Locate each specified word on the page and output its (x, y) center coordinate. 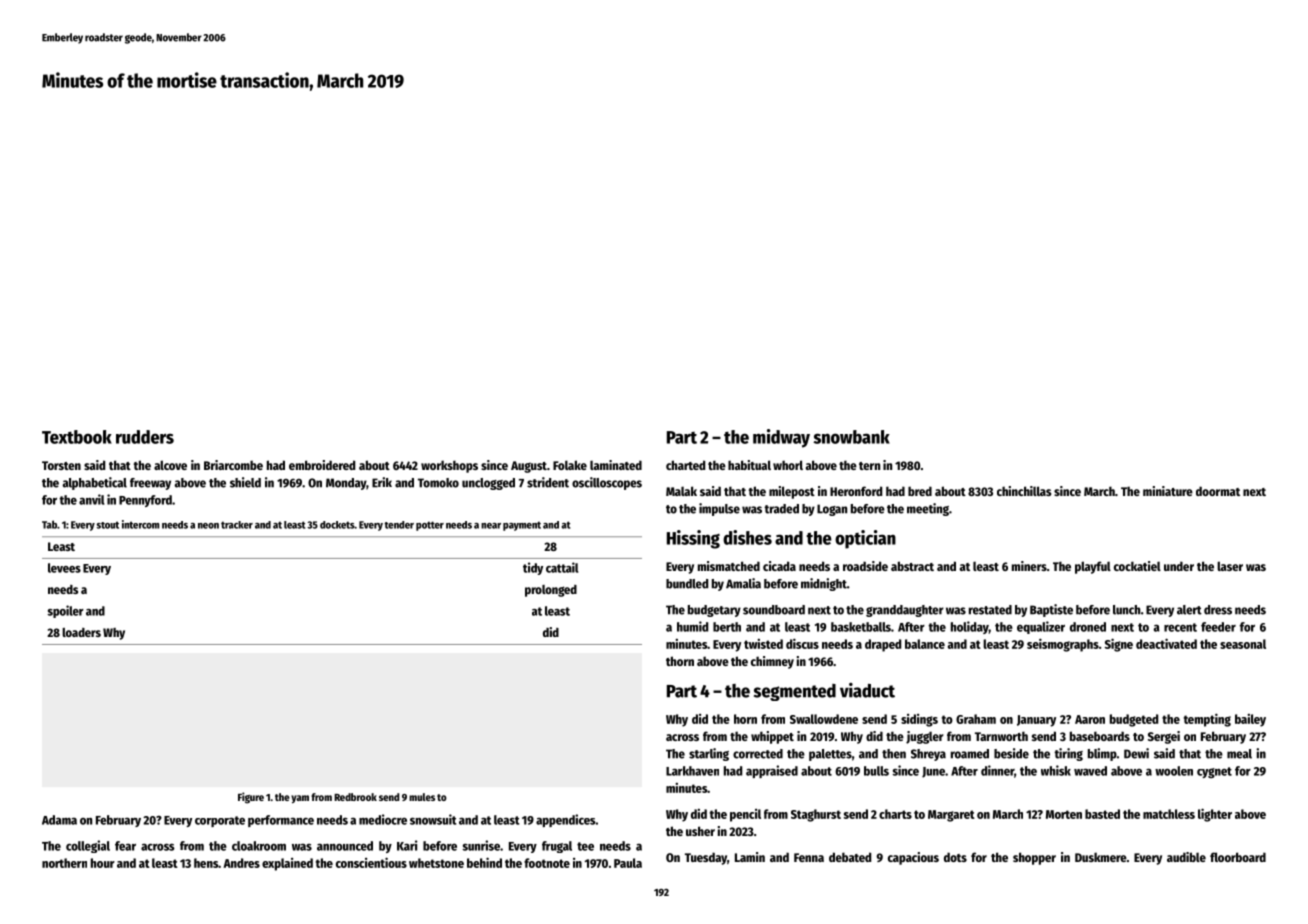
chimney (772, 662)
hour (103, 863)
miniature (1168, 491)
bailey (1250, 720)
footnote (547, 863)
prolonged (551, 591)
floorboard (1238, 857)
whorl (788, 465)
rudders (145, 437)
